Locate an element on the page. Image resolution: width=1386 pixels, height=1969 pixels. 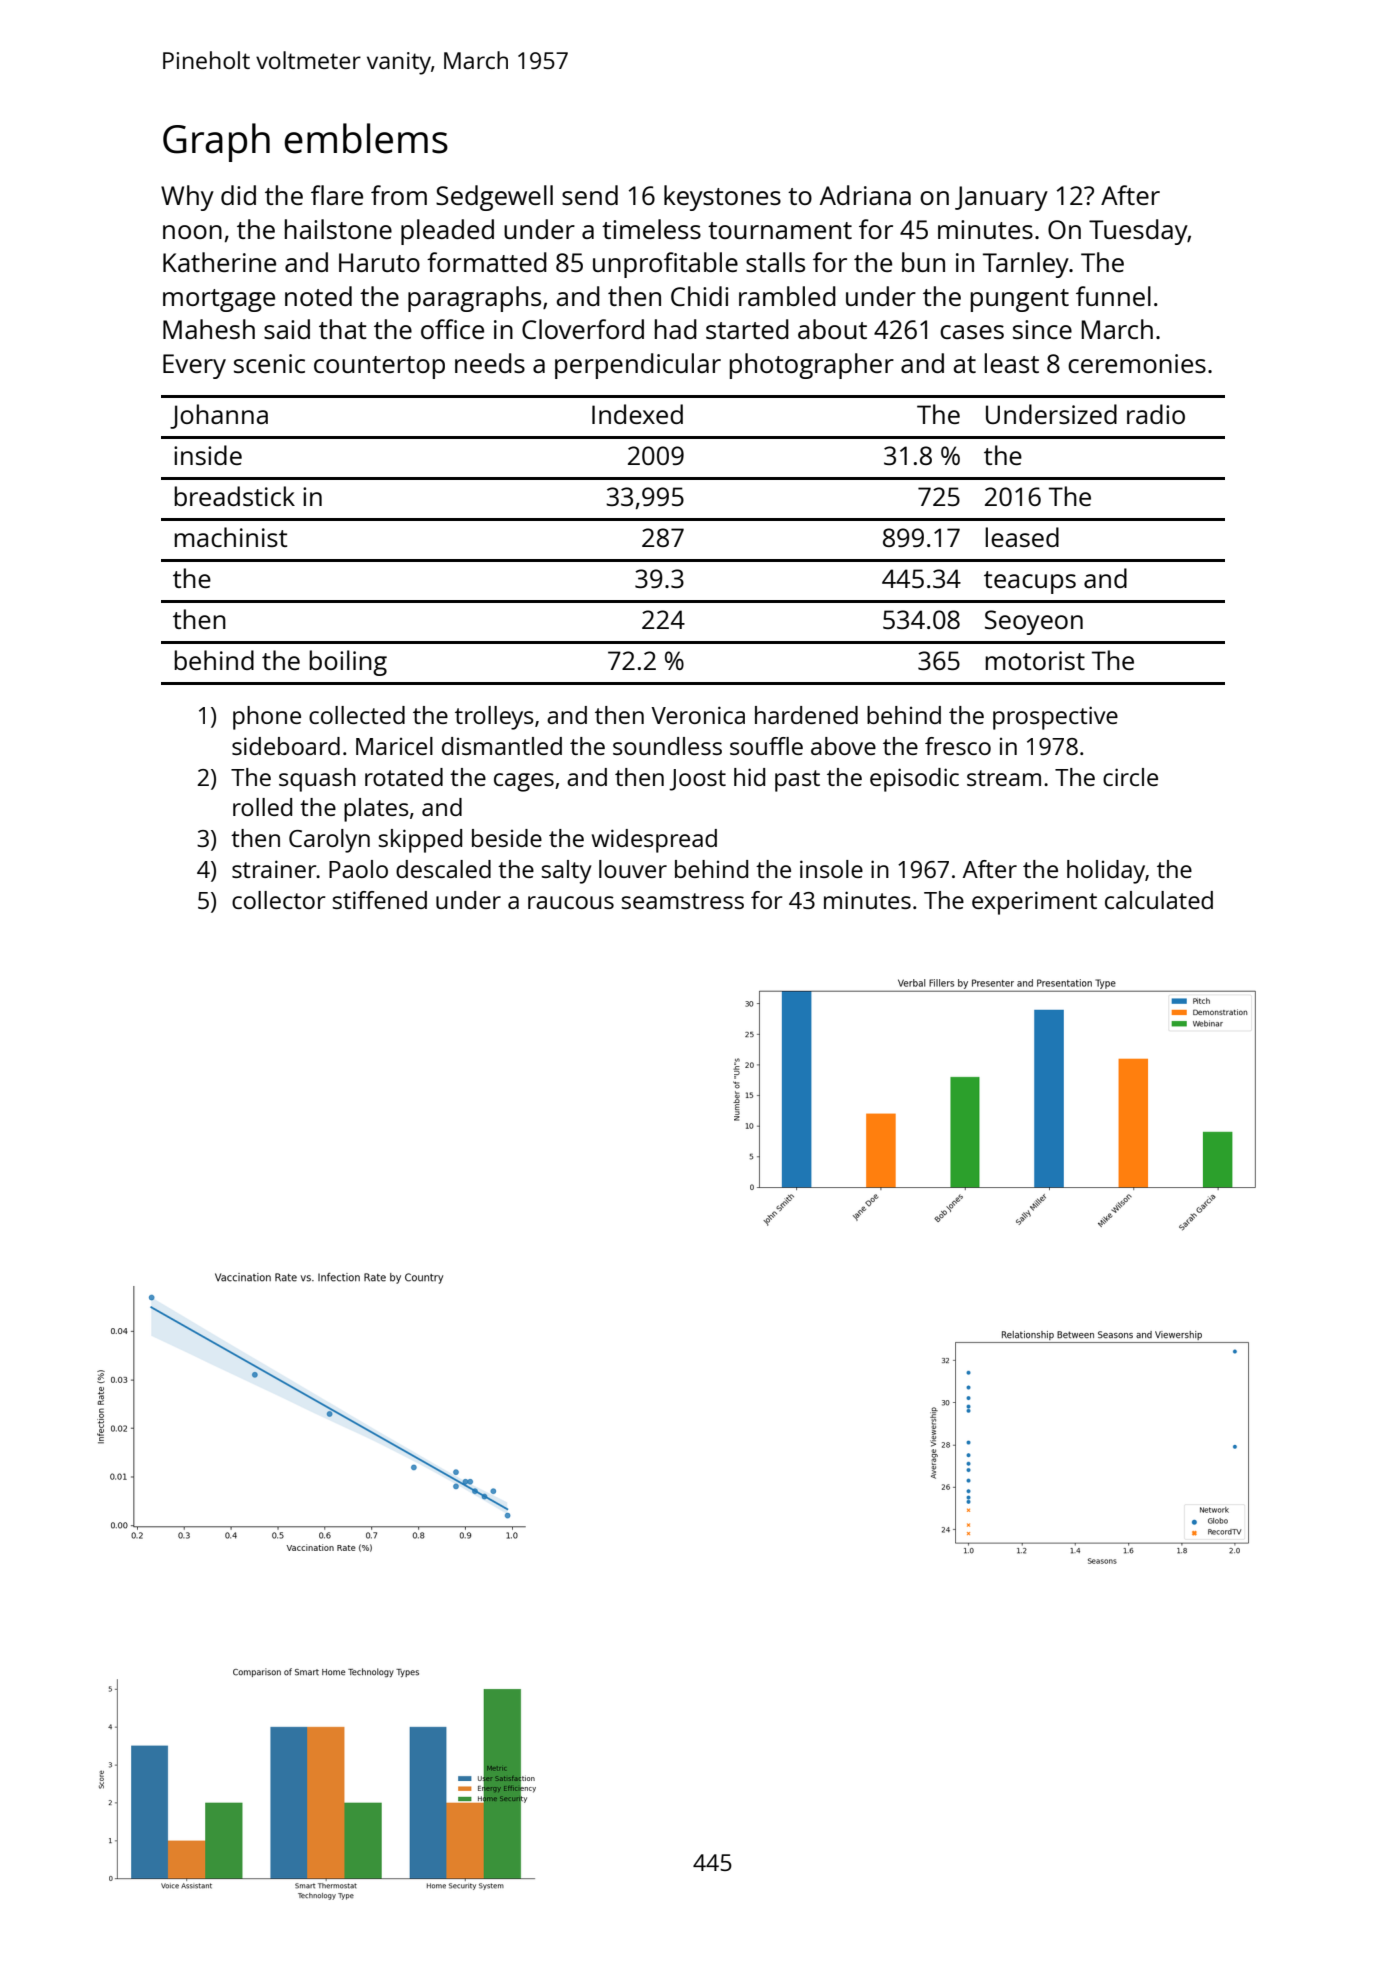
Indexed is located at coordinates (637, 414).
